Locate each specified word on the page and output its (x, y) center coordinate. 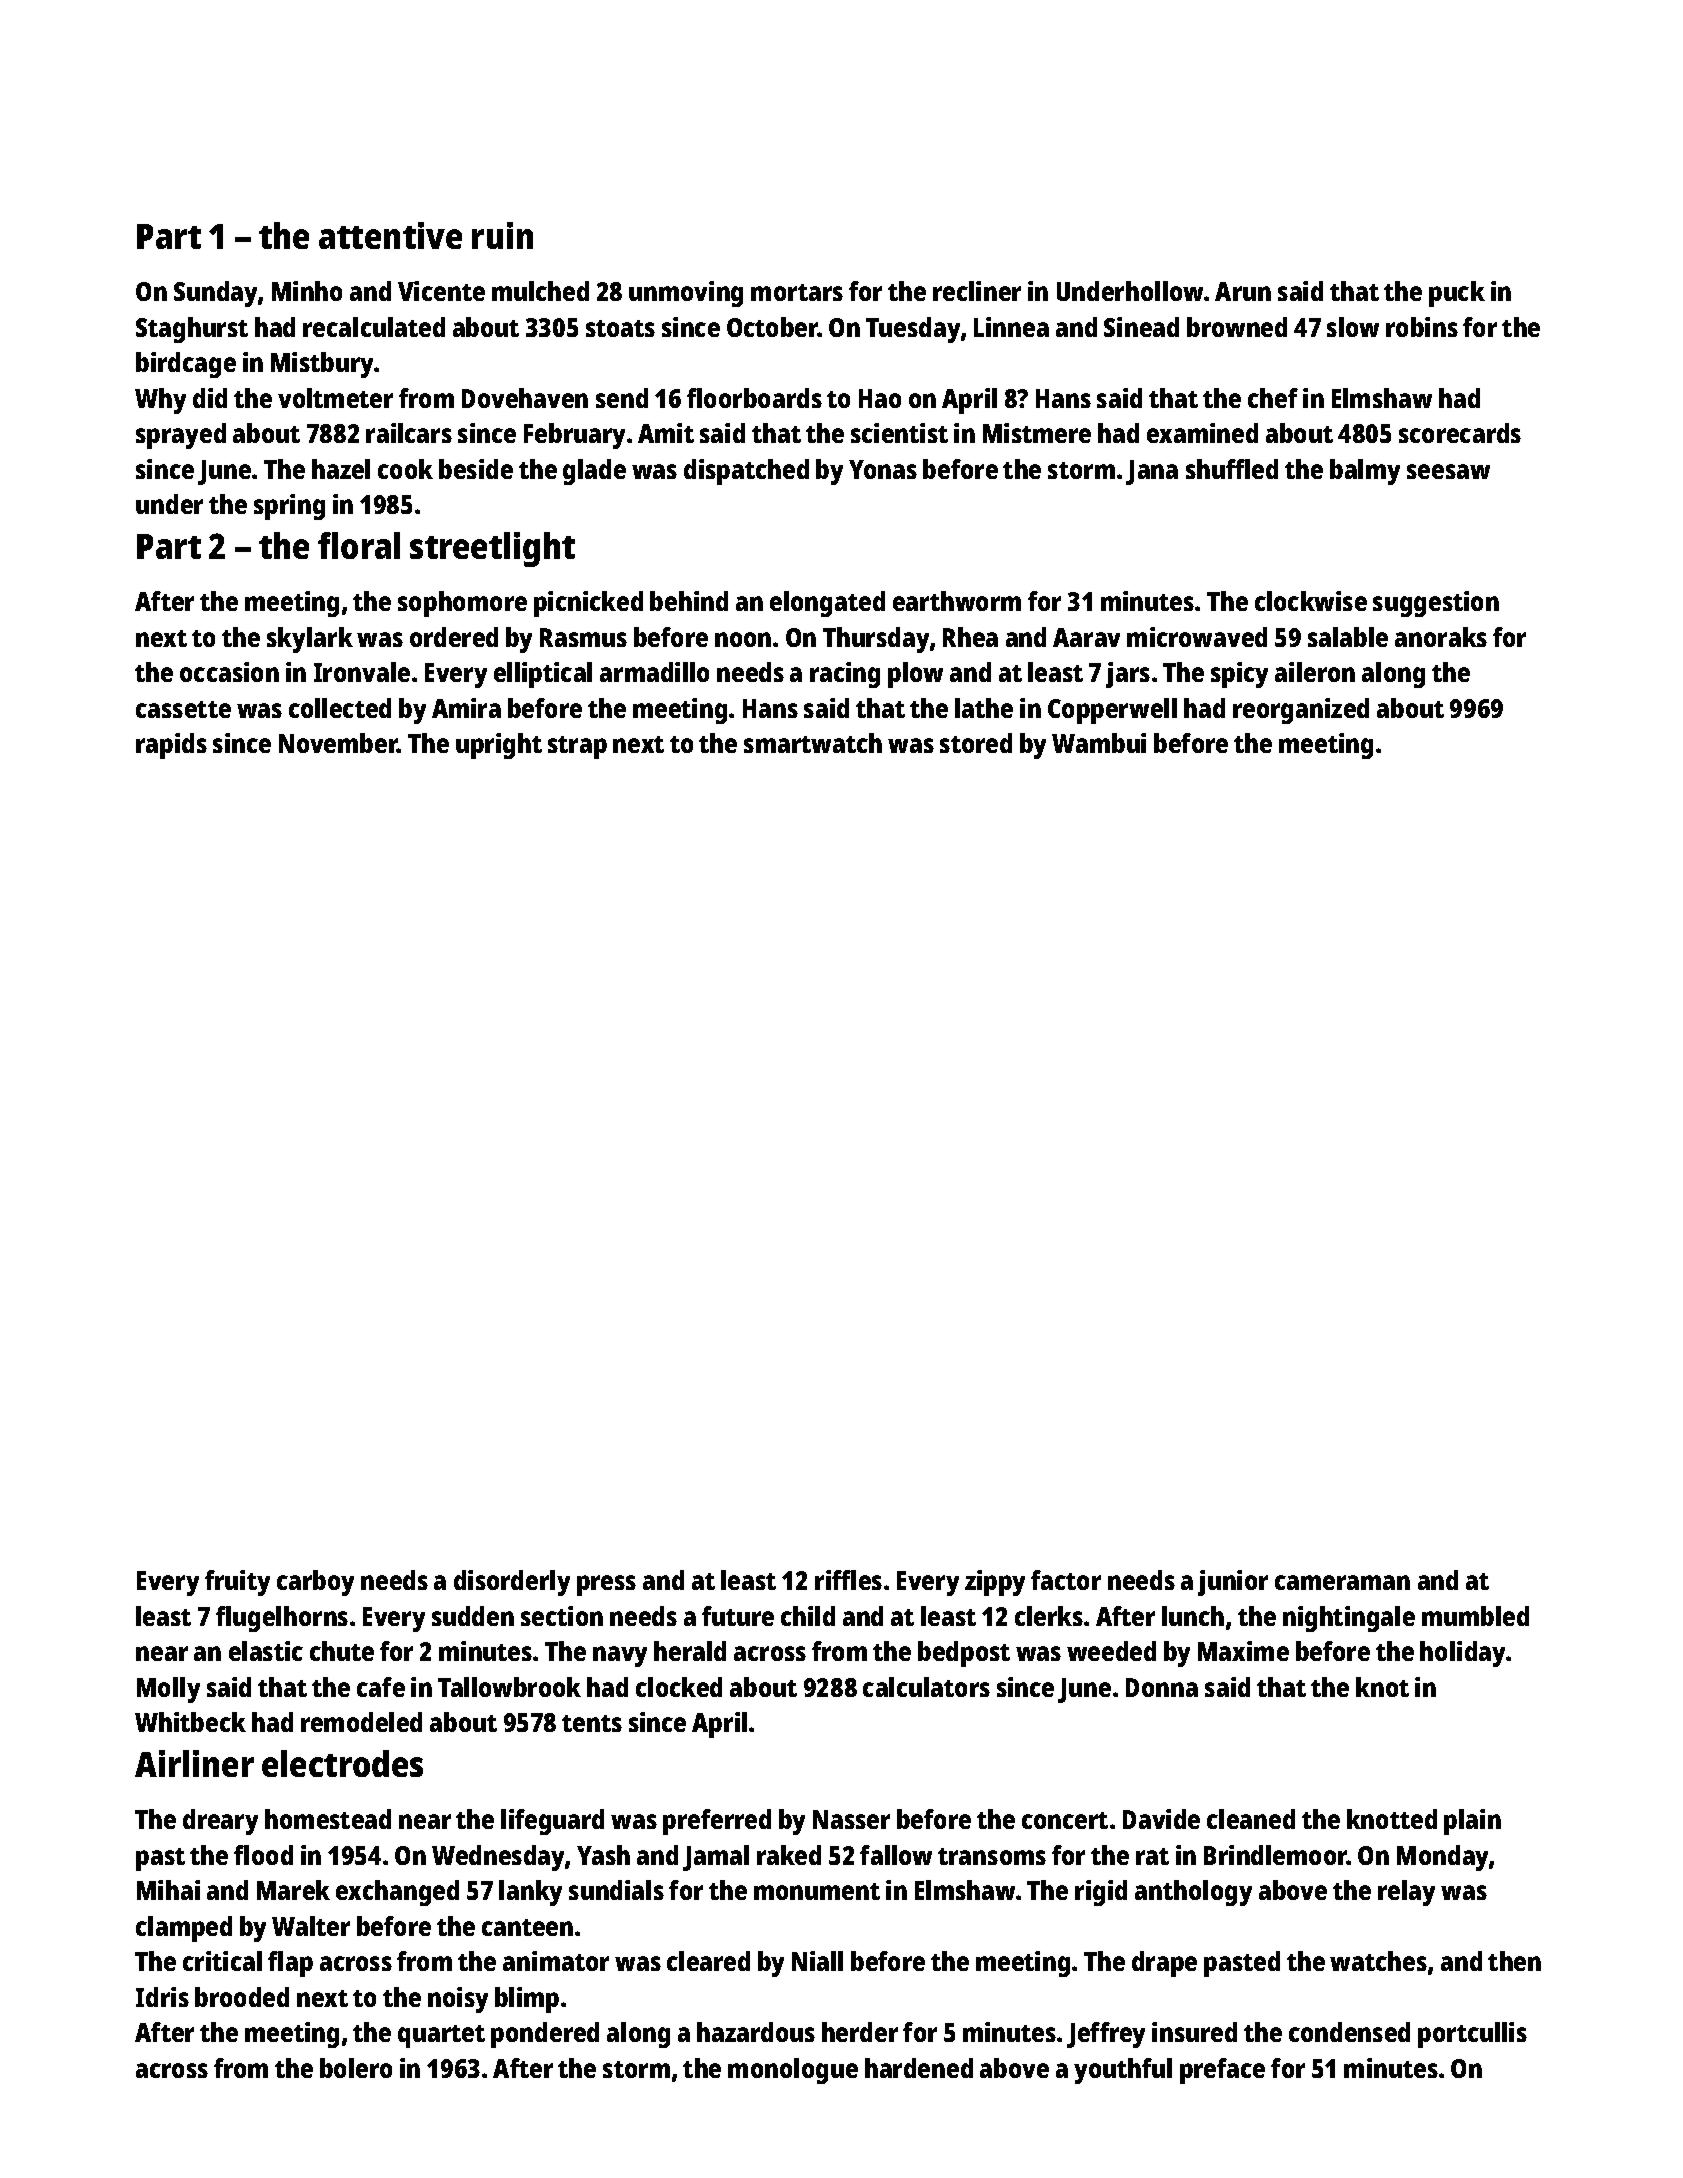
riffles (848, 1580)
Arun (1243, 291)
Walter (311, 1926)
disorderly (512, 1583)
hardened (919, 2068)
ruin (502, 235)
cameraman (1342, 1582)
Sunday (215, 294)
